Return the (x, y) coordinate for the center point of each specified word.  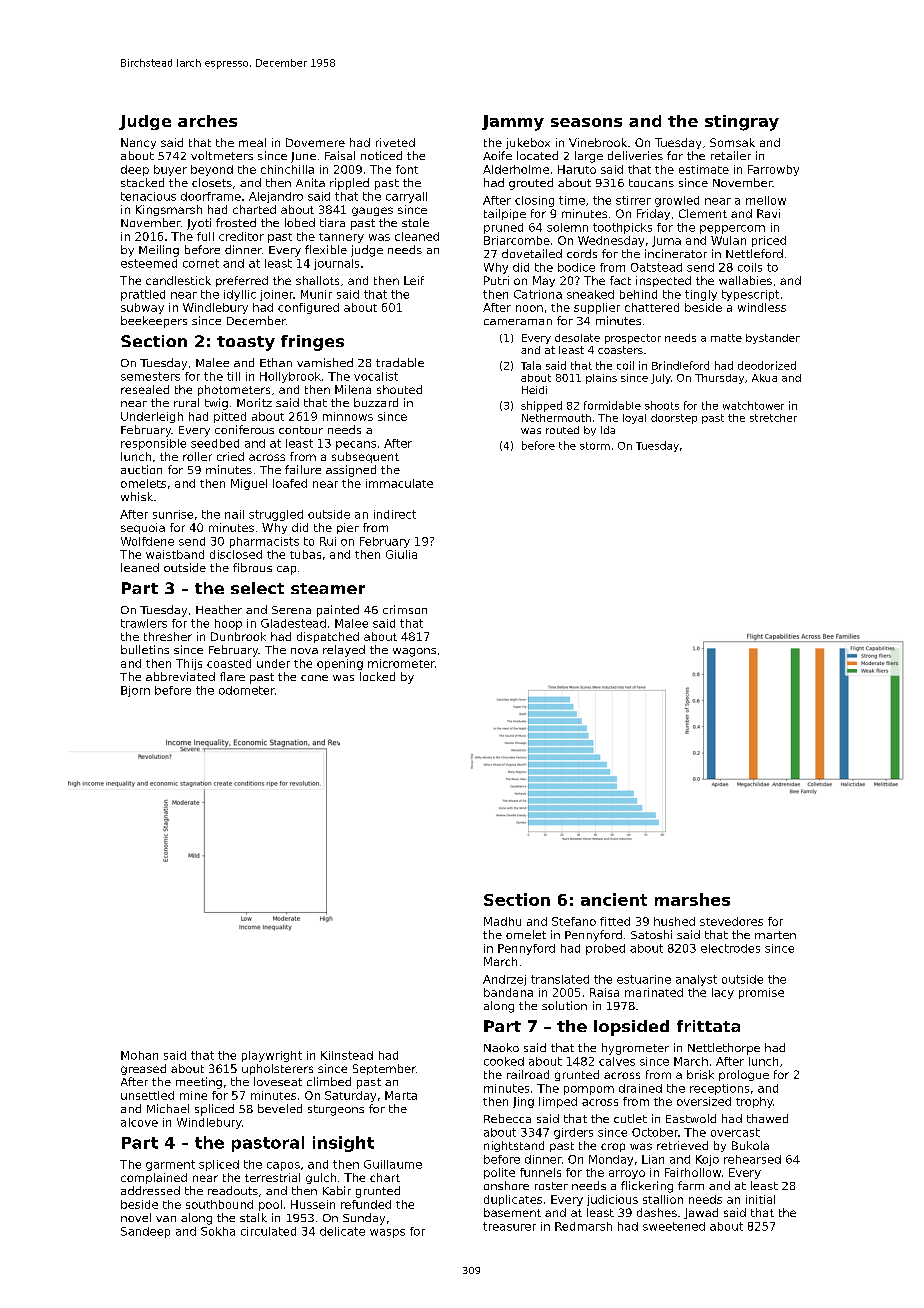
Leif (414, 280)
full (205, 236)
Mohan (139, 1055)
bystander (773, 339)
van (166, 1219)
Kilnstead (347, 1055)
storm (595, 446)
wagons (414, 652)
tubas (305, 554)
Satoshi (651, 934)
